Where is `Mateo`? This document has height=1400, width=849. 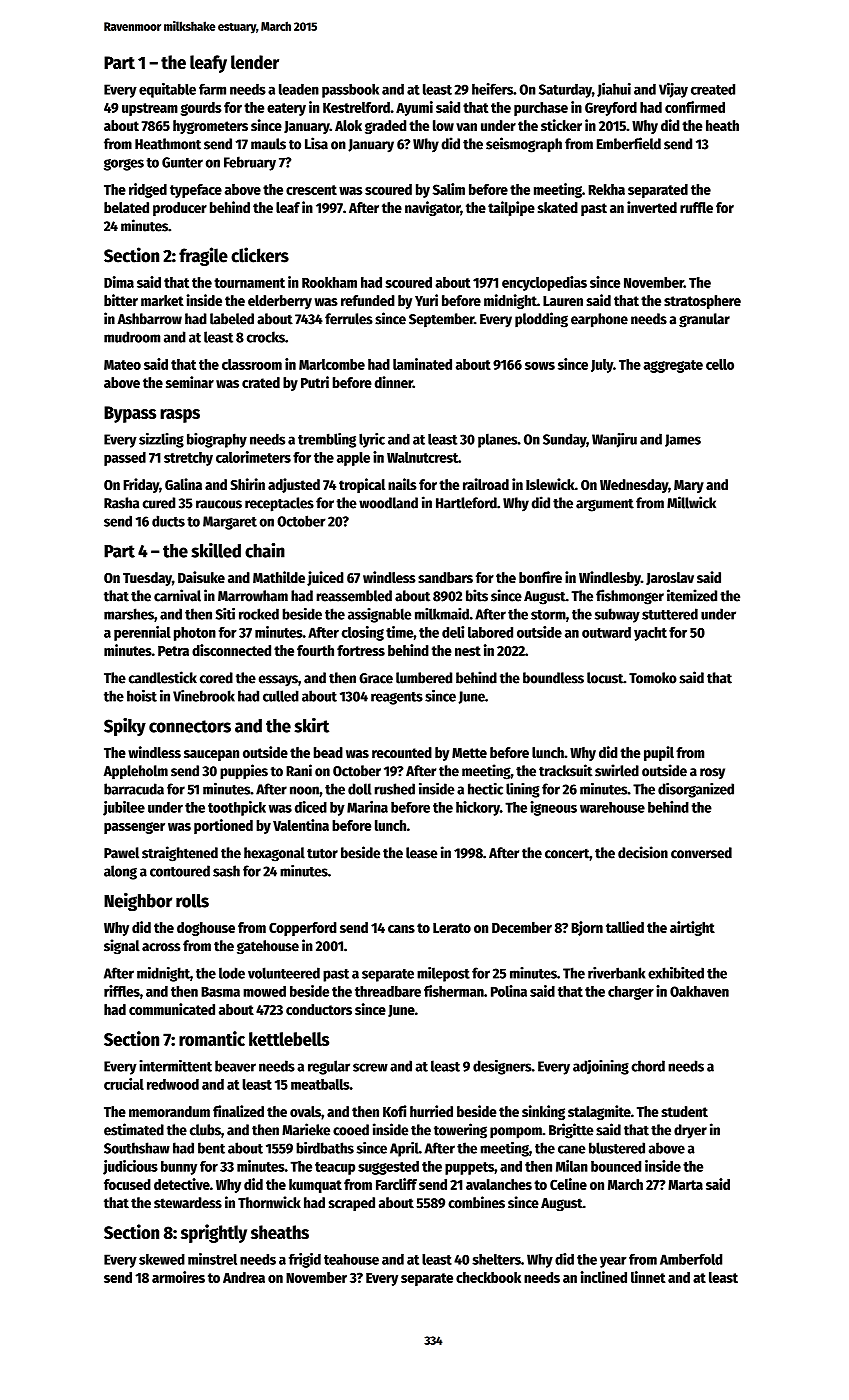 Mateo is located at coordinates (122, 365).
